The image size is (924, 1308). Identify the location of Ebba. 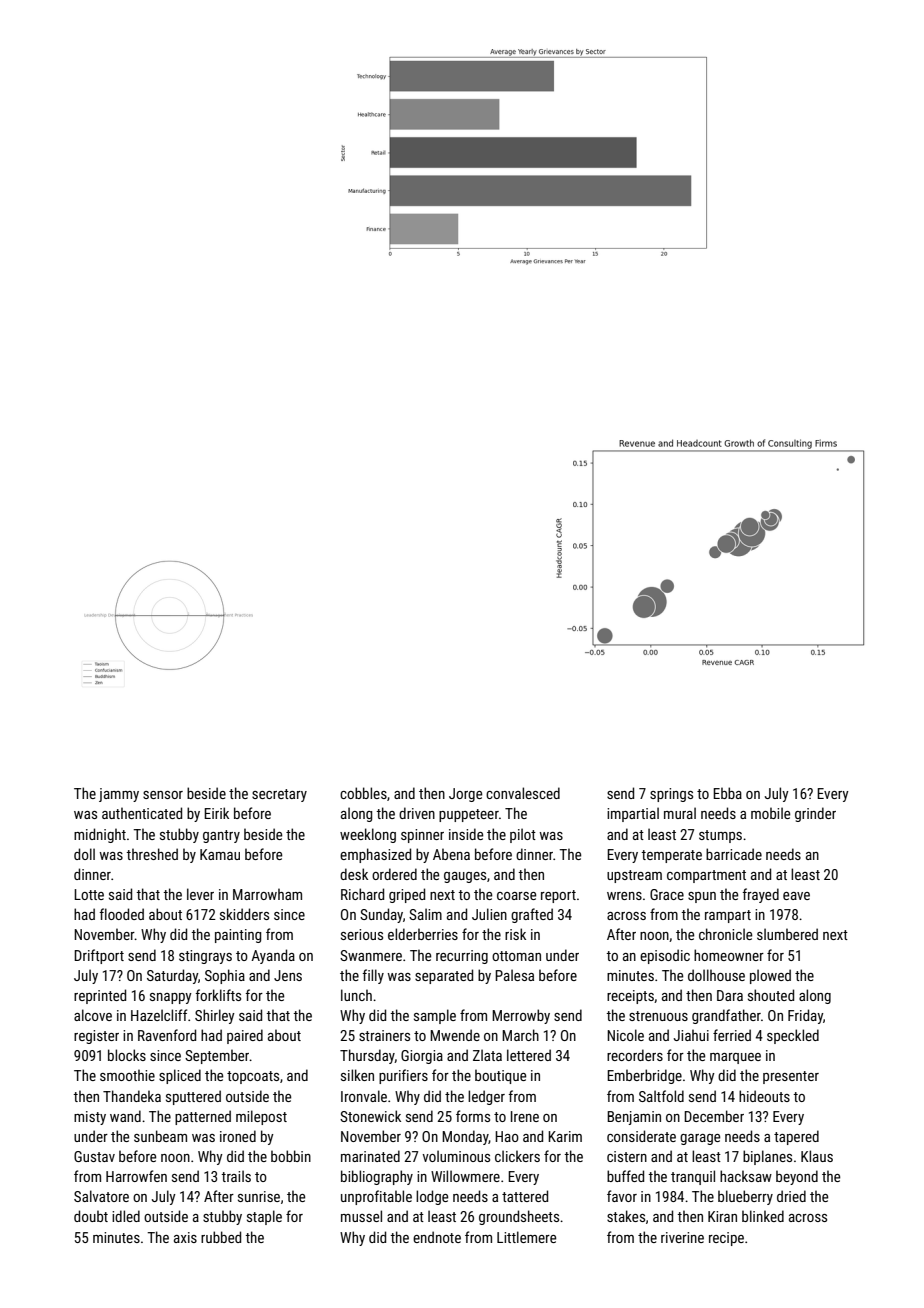
(727, 793).
